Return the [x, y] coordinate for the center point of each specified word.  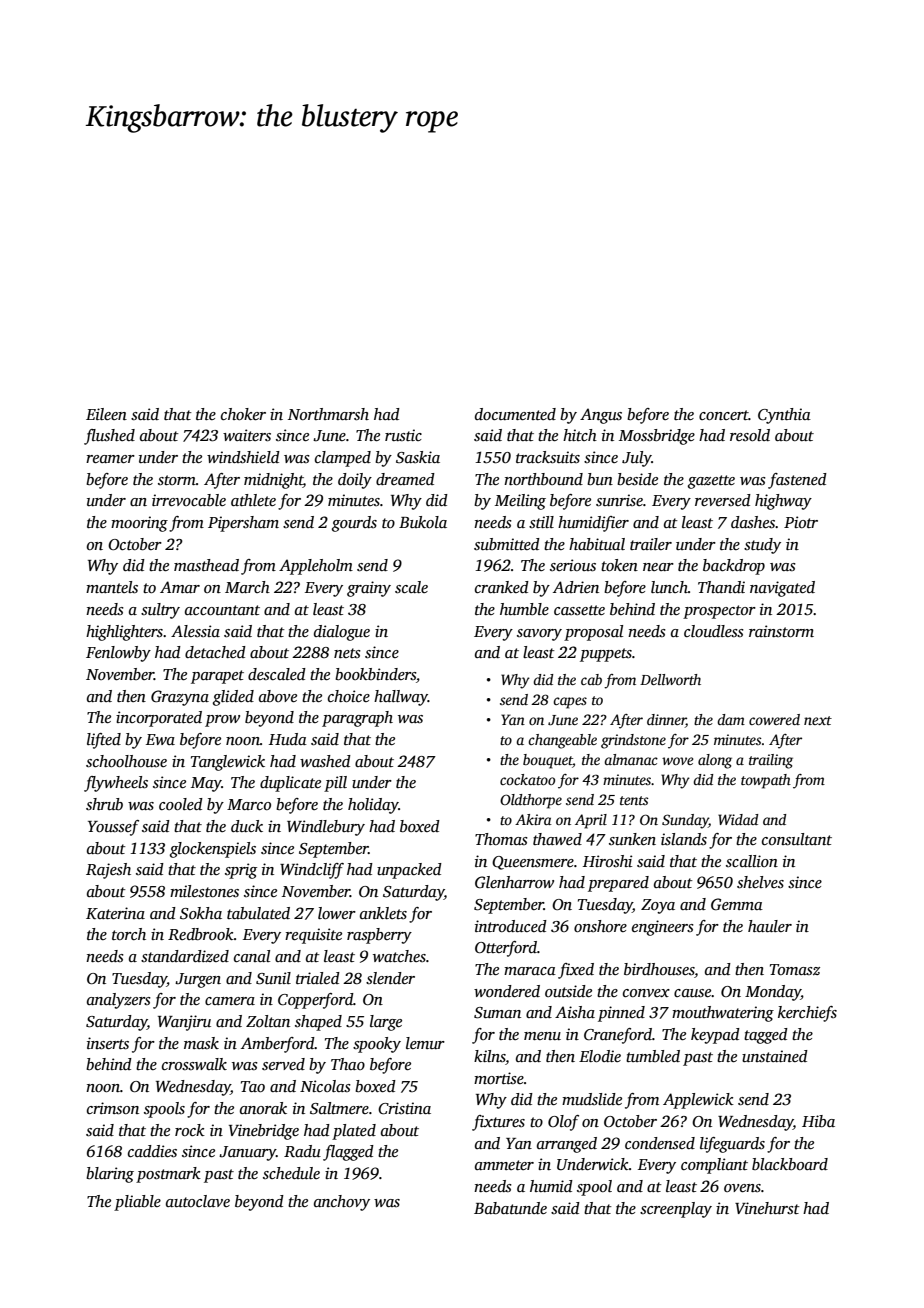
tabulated [258, 913]
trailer [651, 544]
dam [731, 719]
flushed [109, 437]
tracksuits [548, 457]
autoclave [198, 1201]
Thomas [501, 839]
